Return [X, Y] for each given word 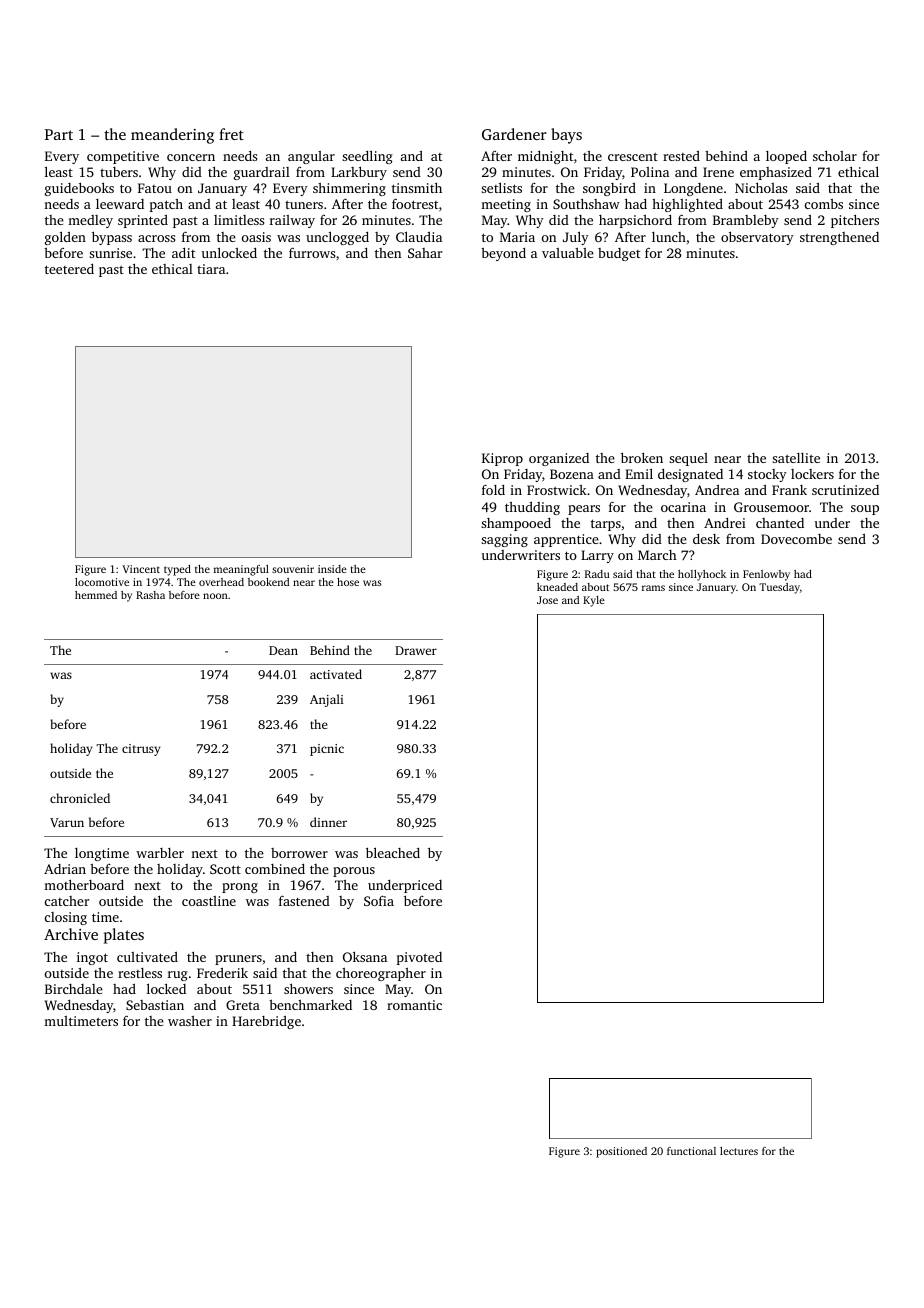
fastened [304, 900]
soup [865, 510]
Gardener [514, 134]
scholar [835, 155]
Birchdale [74, 989]
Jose [547, 600]
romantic [414, 1005]
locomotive [102, 582]
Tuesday [779, 588]
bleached [393, 852]
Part [59, 134]
